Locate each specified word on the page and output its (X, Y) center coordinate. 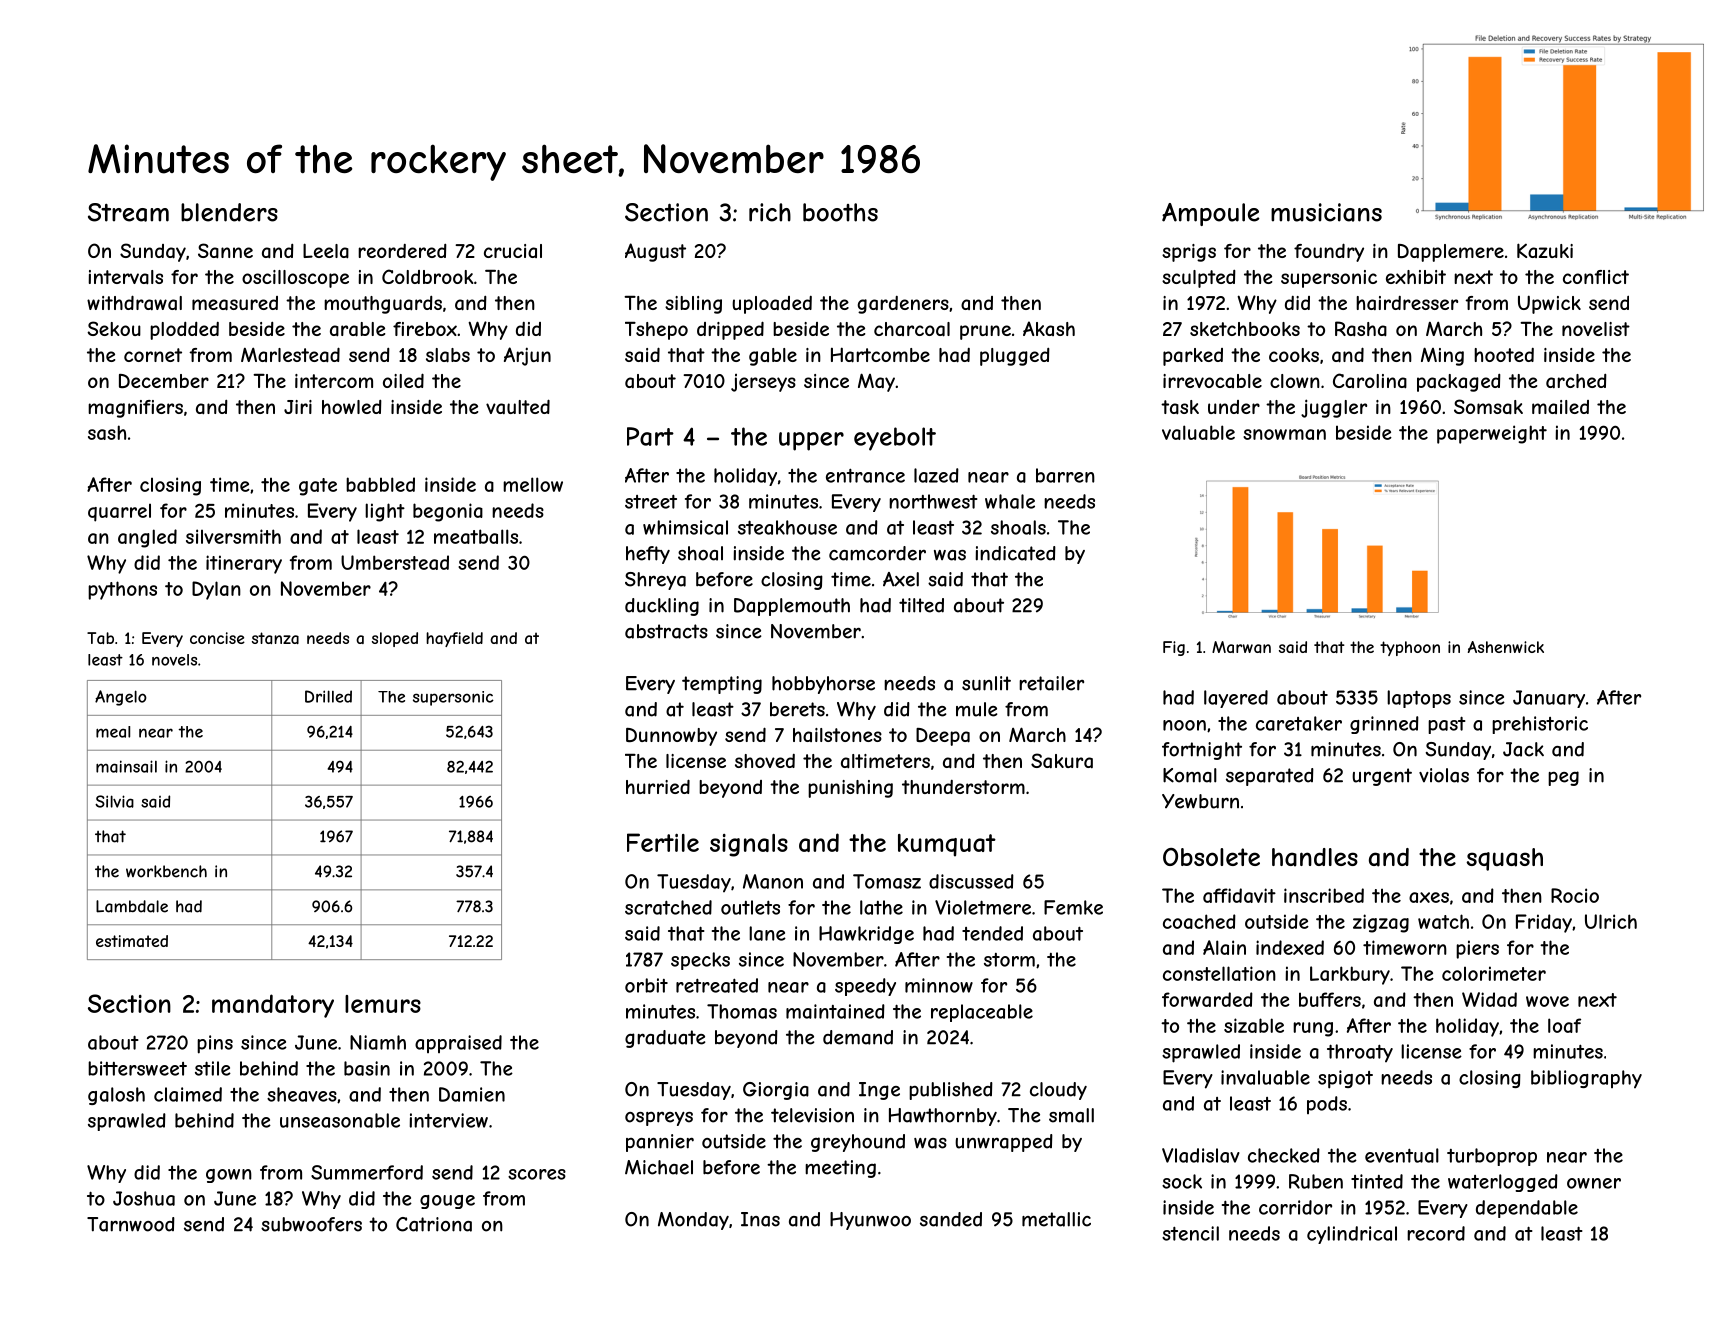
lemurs (383, 1004)
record (1436, 1233)
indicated (1015, 553)
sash (107, 432)
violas (1444, 775)
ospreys (659, 1119)
